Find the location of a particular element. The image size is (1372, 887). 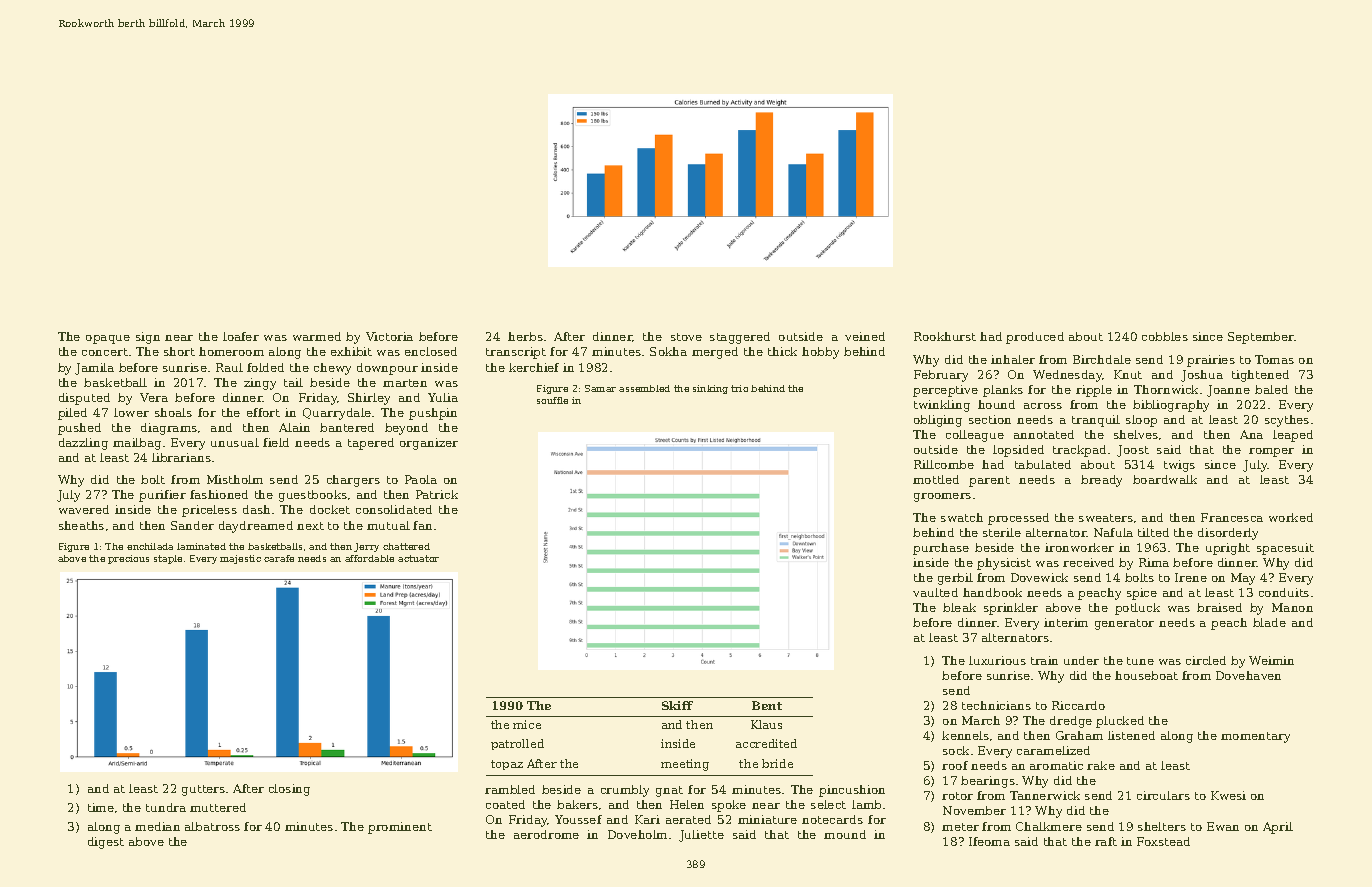

produced is located at coordinates (1035, 338).
